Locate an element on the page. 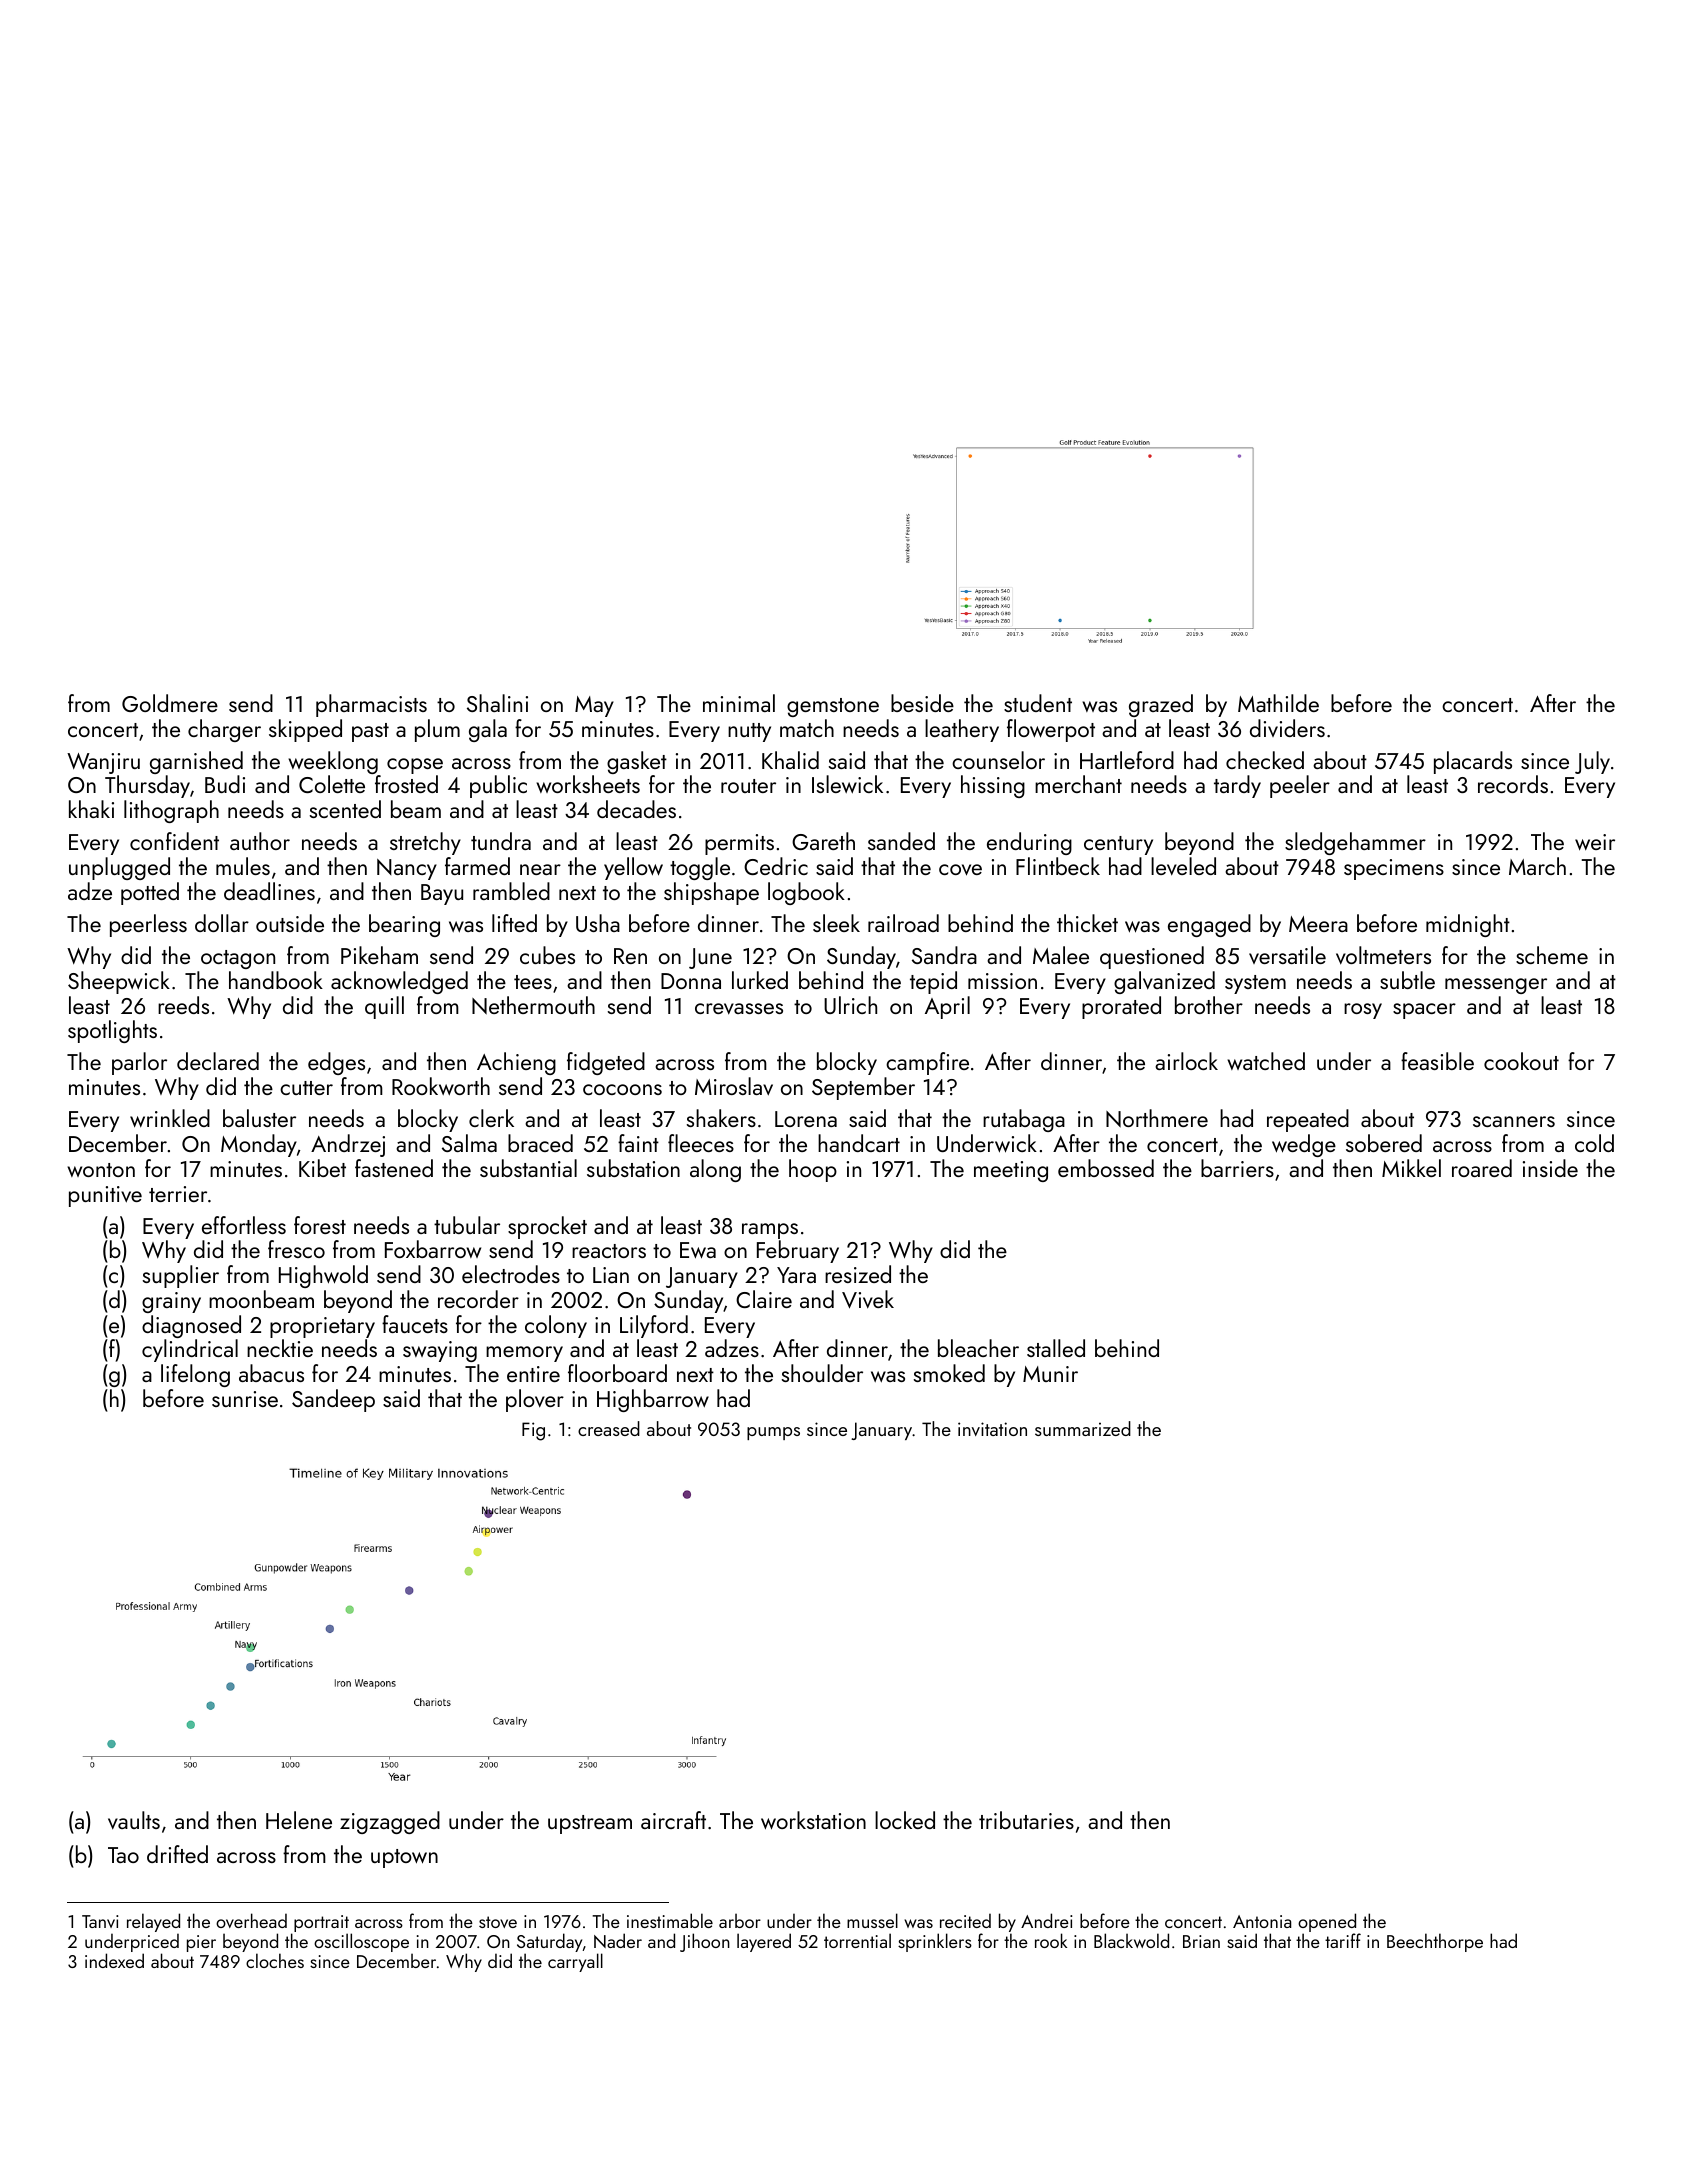 The height and width of the document is (2178, 1683). opened is located at coordinates (1328, 1923).
